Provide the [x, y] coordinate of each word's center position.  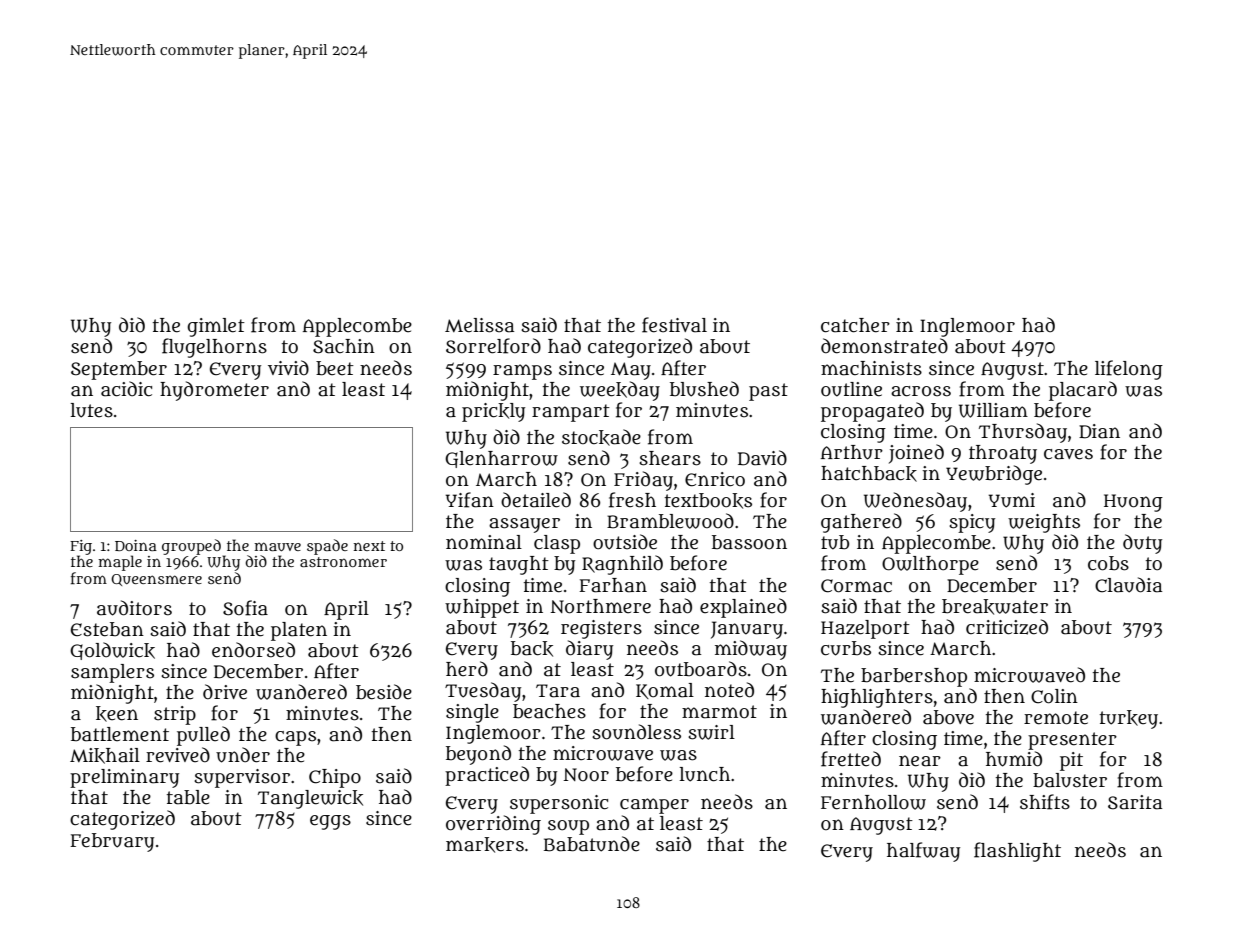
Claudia [1128, 585]
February [112, 842]
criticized [1007, 627]
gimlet [216, 327]
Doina [136, 545]
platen [299, 631]
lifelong [1129, 370]
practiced [487, 776]
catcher [855, 325]
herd [467, 669]
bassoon [749, 542]
